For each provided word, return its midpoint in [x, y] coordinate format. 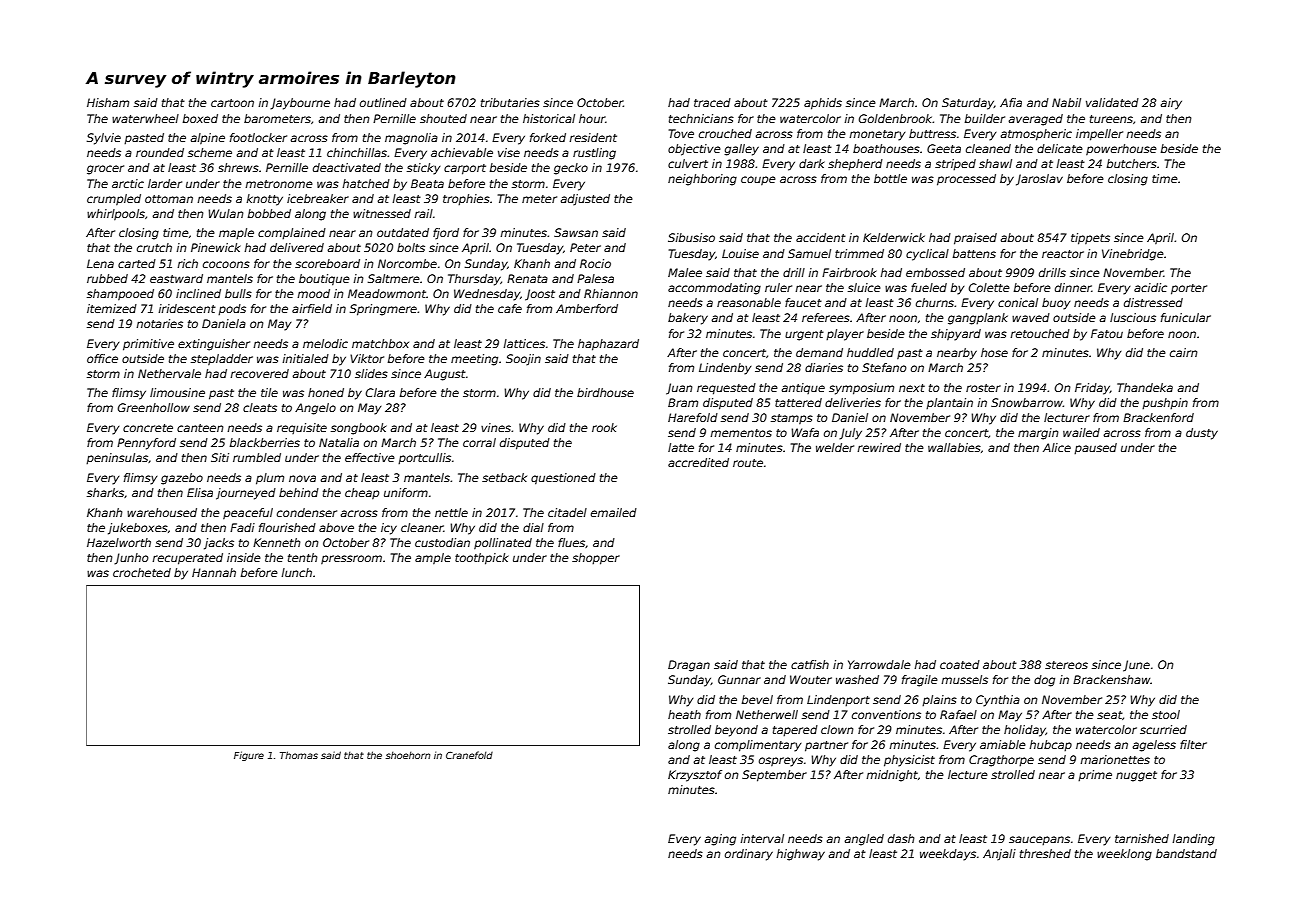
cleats [260, 407]
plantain [949, 404]
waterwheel [145, 118]
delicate [1060, 148]
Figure [249, 756]
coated [960, 664]
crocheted [142, 572]
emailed [614, 512]
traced [712, 102]
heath [684, 714]
